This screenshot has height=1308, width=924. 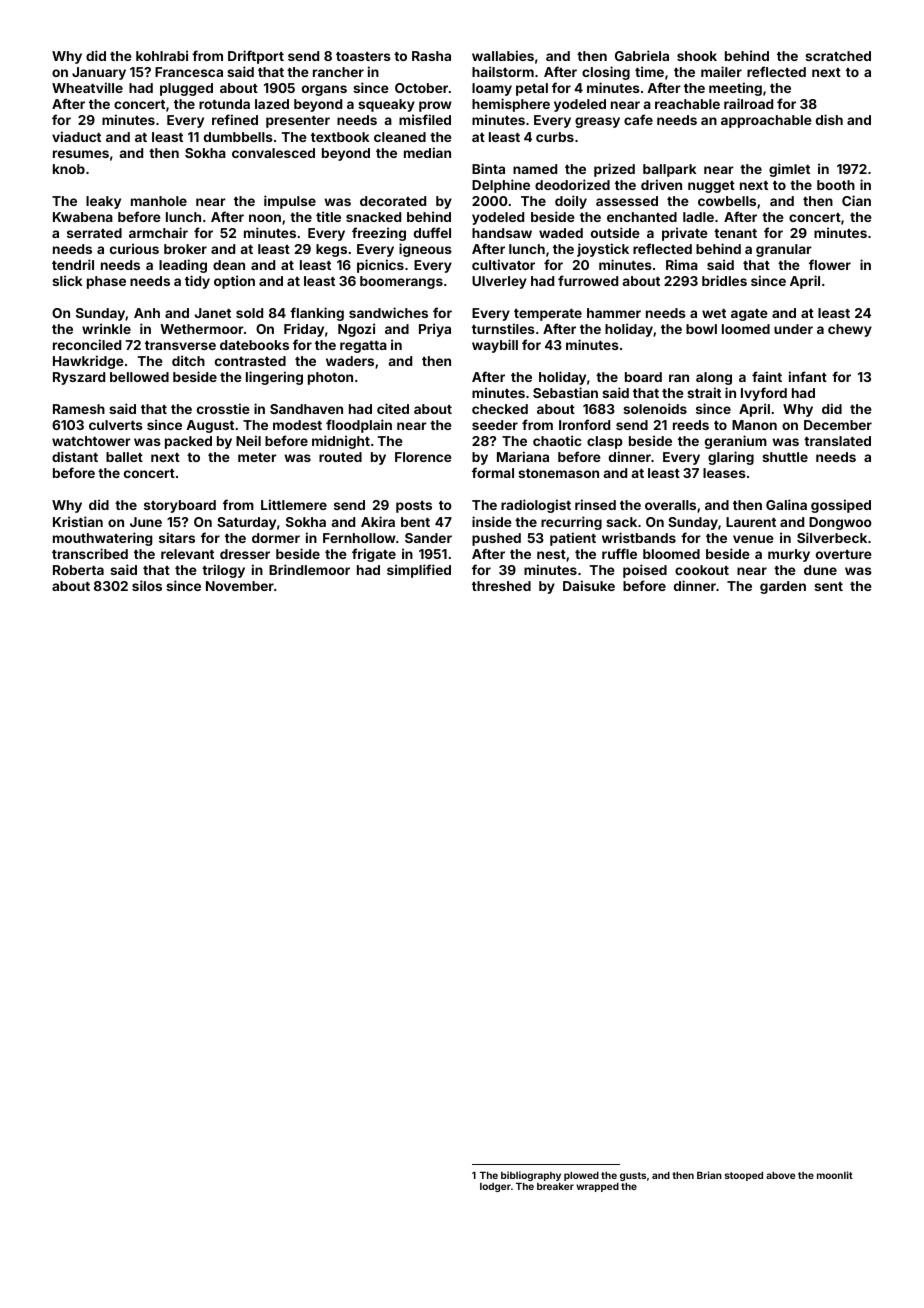 I want to click on bibliography, so click(x=531, y=1176).
